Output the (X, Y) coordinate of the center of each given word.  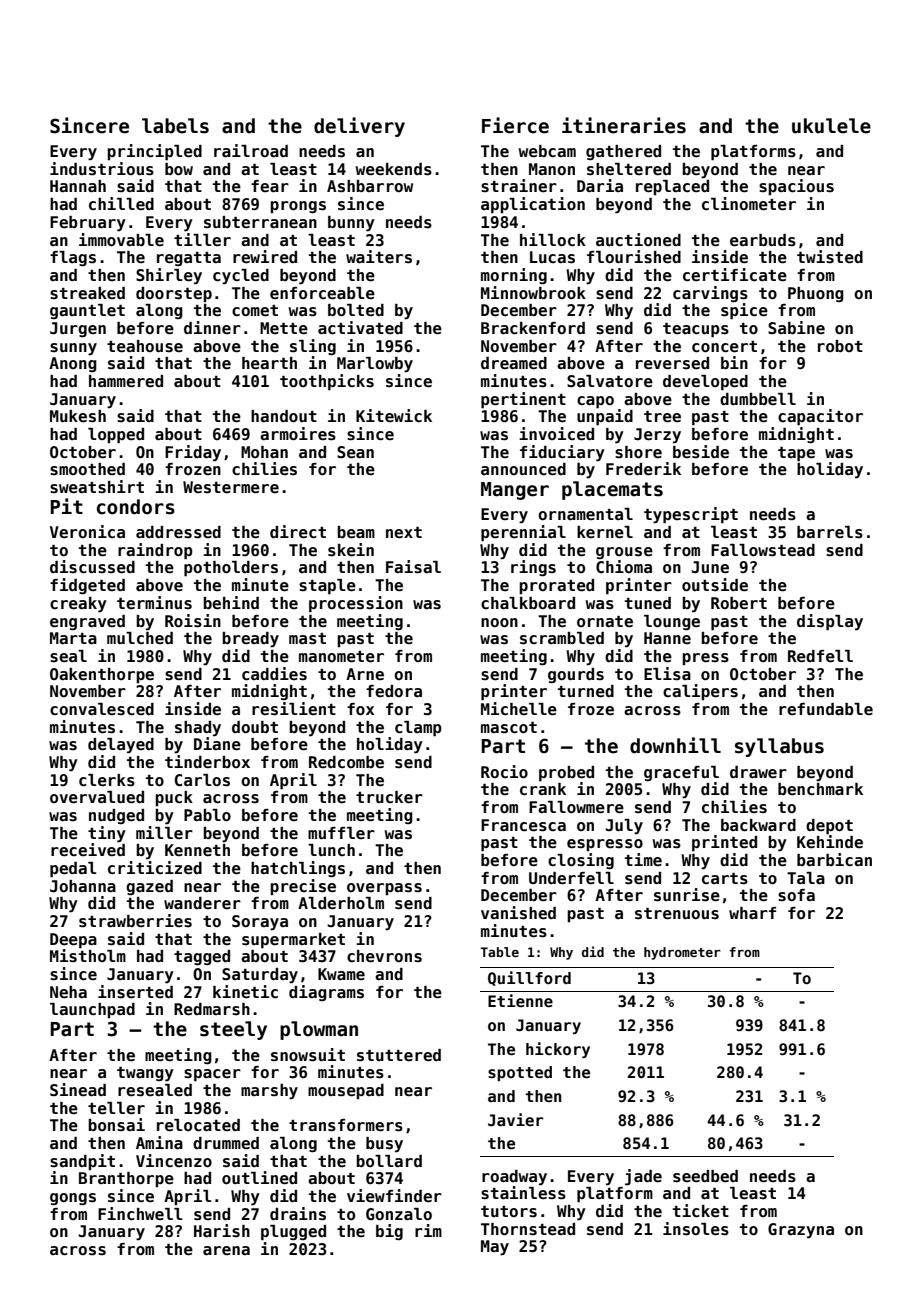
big (389, 1232)
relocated (198, 1125)
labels (175, 126)
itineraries (624, 125)
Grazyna (801, 1231)
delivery (359, 127)
